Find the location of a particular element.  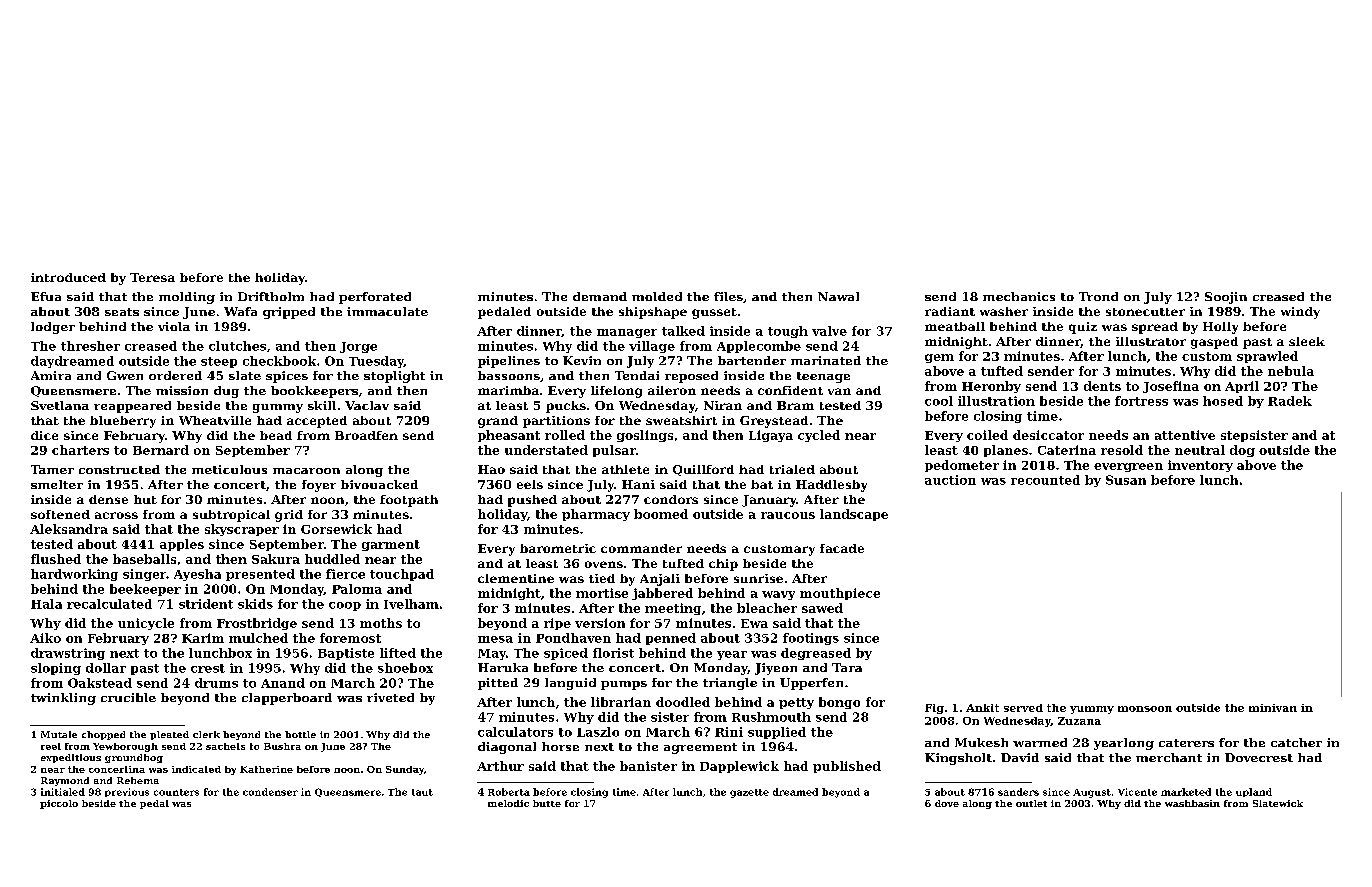

butte is located at coordinates (547, 803).
